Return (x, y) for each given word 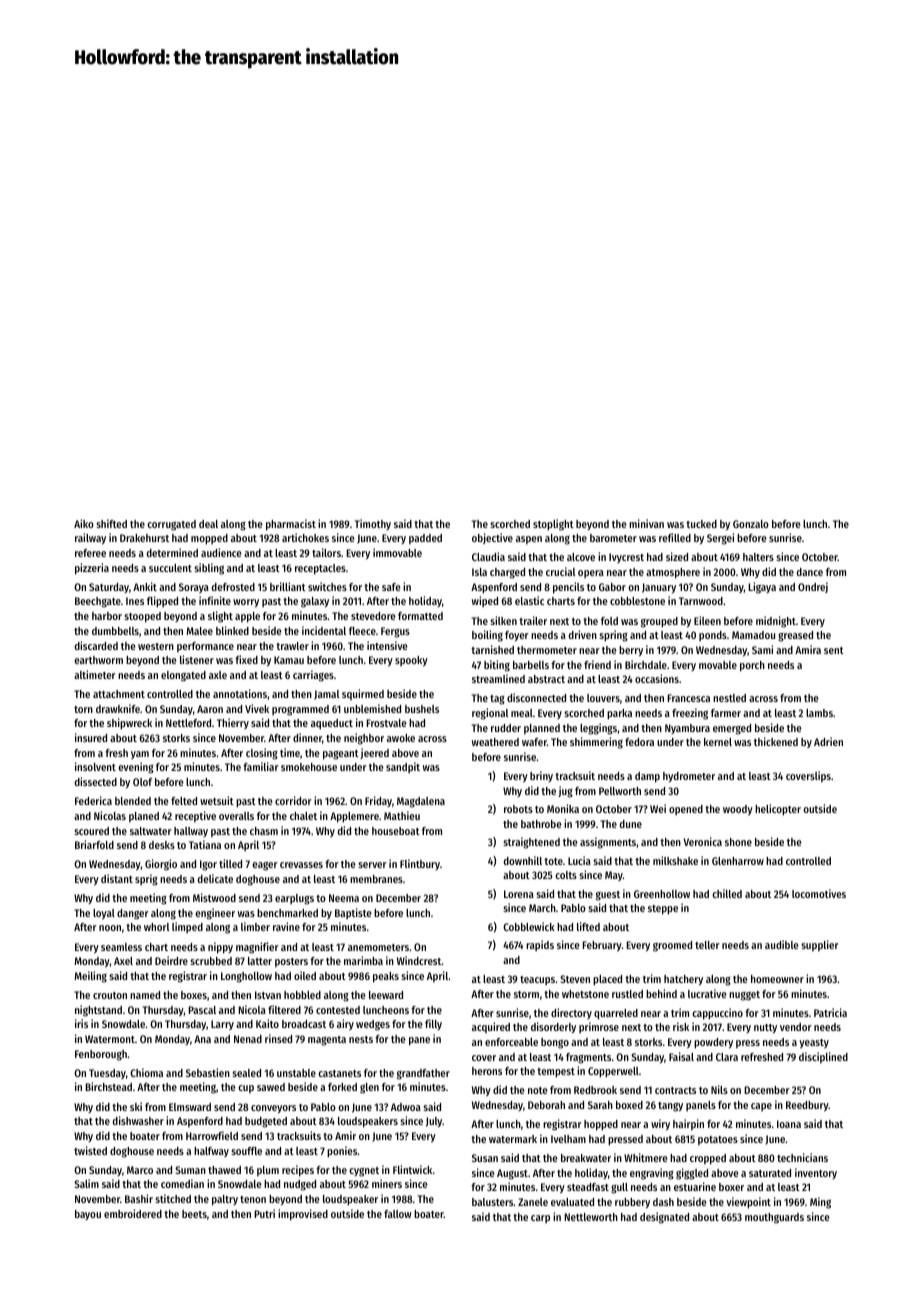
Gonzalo (751, 524)
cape (761, 1107)
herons (487, 1071)
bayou (88, 1215)
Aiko (84, 523)
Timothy (373, 524)
